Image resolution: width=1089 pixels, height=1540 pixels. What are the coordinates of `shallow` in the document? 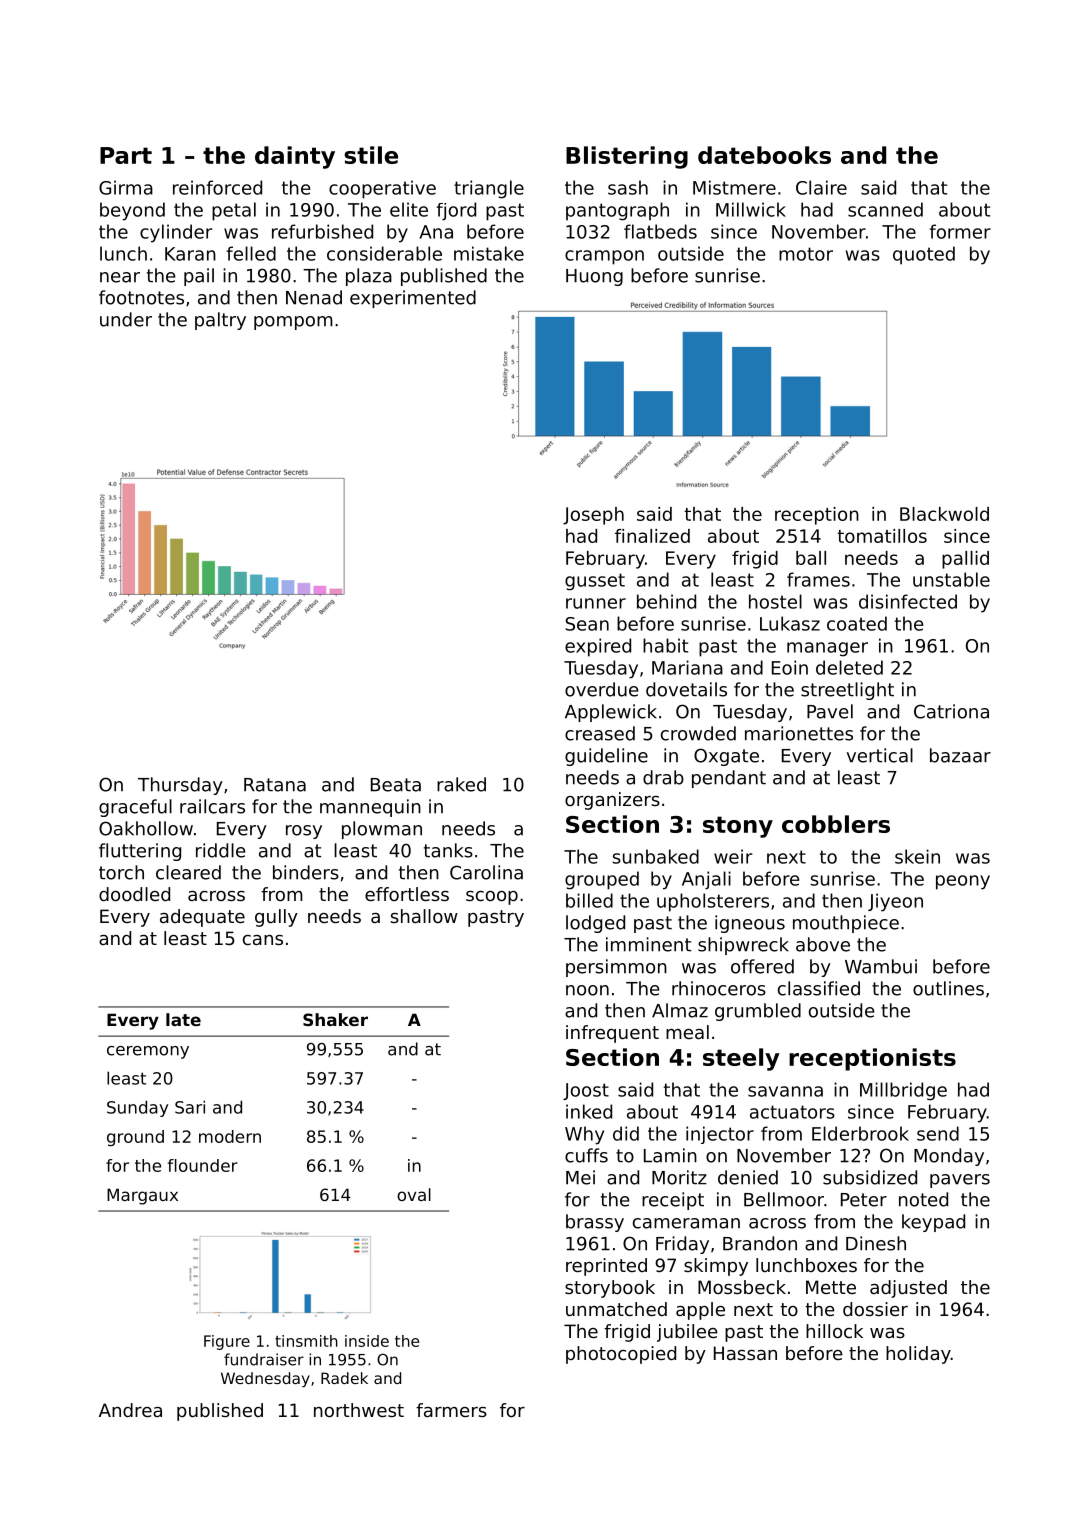 It's located at (424, 916).
